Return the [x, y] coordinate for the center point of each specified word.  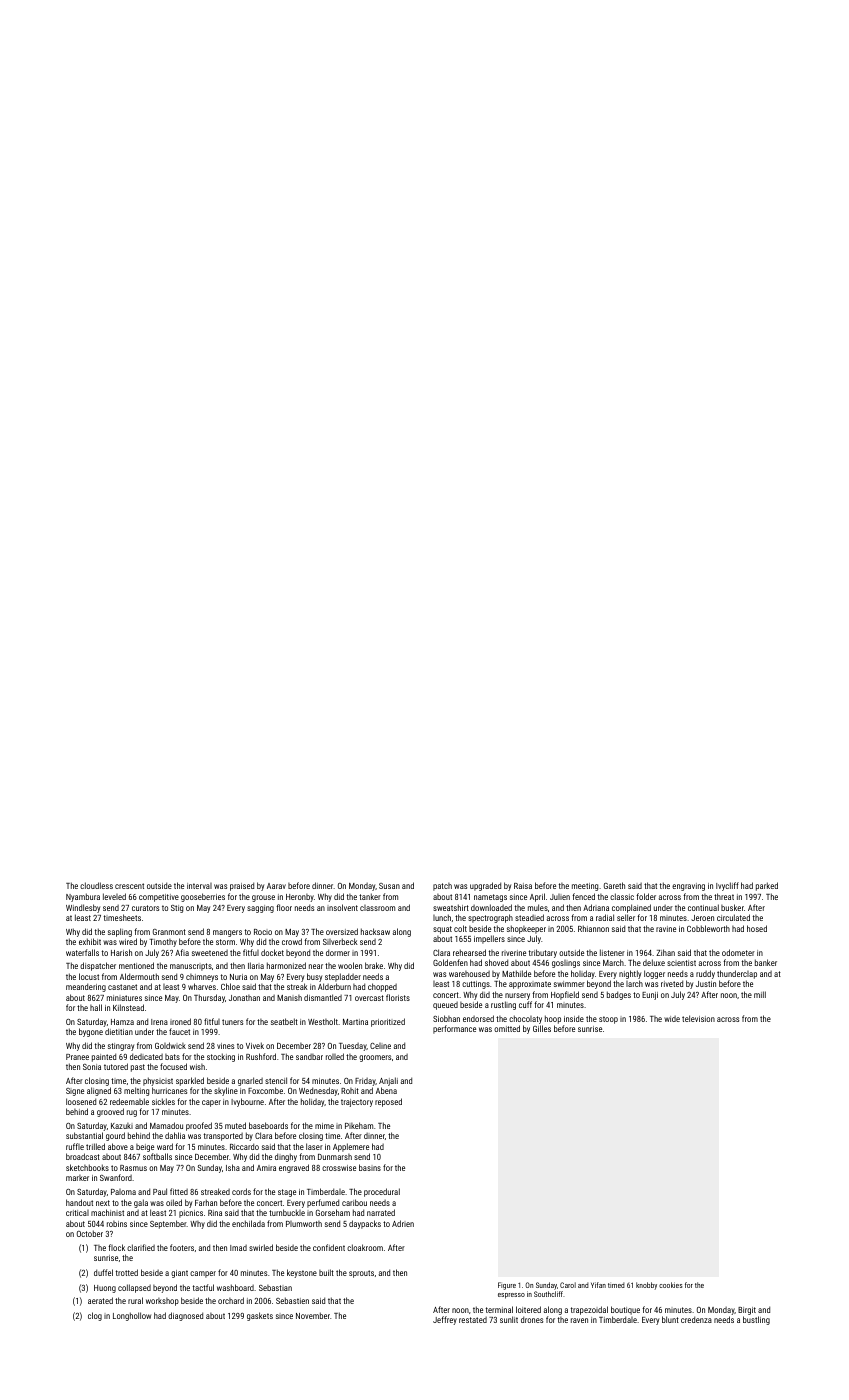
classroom [377, 908]
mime [324, 1126]
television [698, 1018]
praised [242, 886]
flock [116, 1247]
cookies [670, 1285]
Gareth [614, 885]
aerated [100, 1300]
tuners [232, 1022]
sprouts [361, 1274]
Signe [75, 1092]
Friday [365, 1082]
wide [672, 1019]
